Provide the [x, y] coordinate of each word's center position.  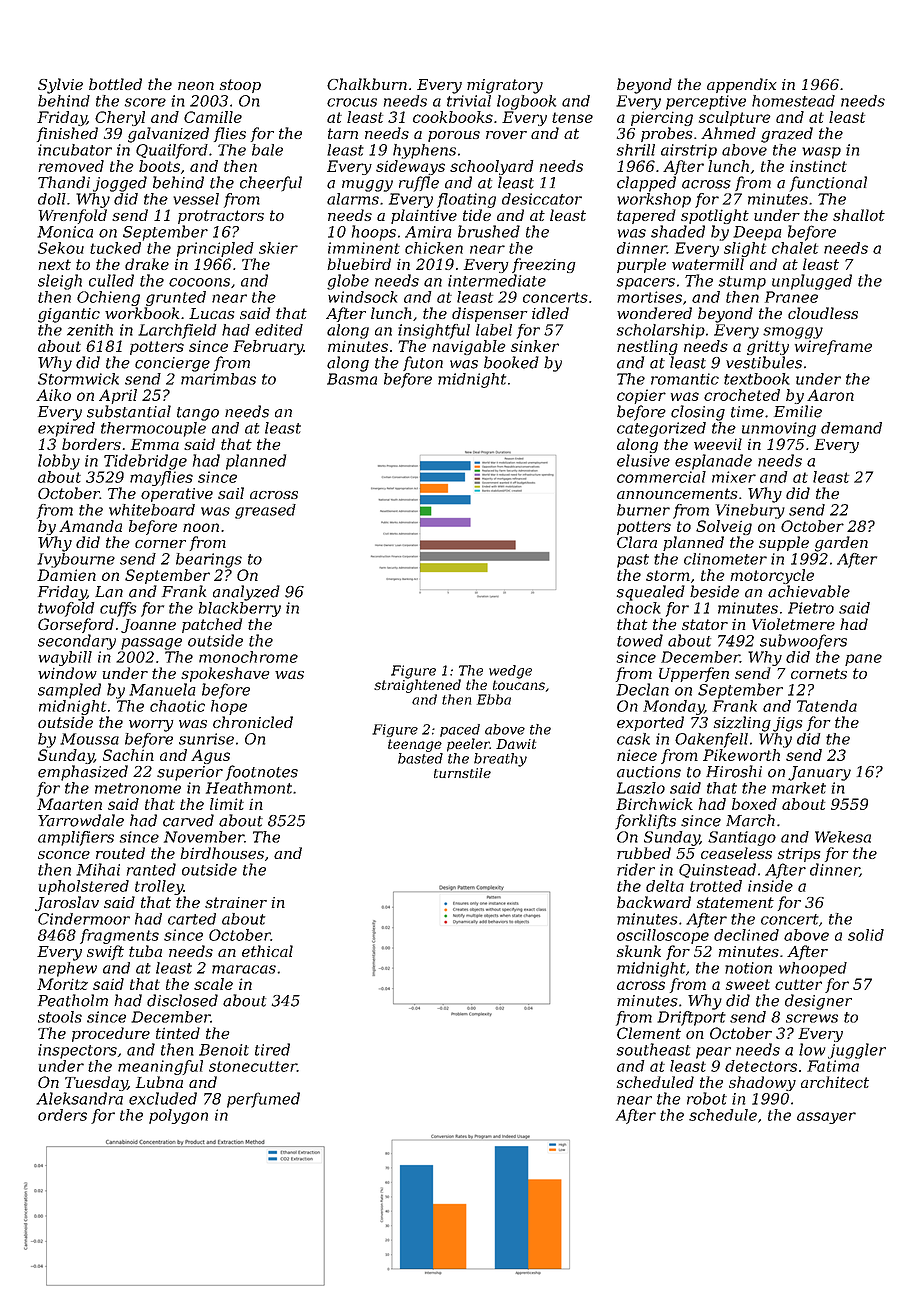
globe [348, 282]
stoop [240, 86]
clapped [646, 184]
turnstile [462, 773]
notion [748, 968]
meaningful [160, 1067]
